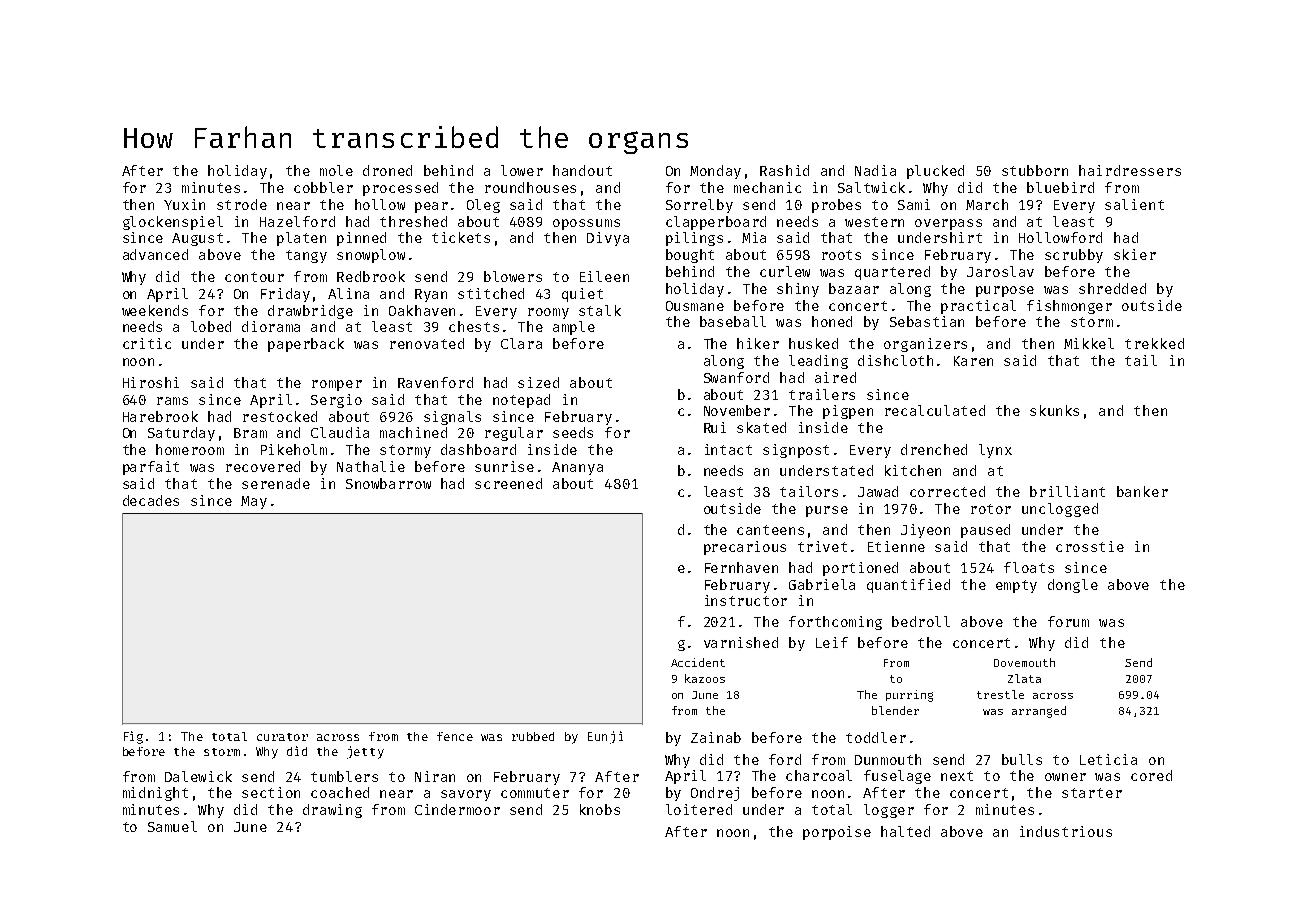  I want to click on rubbed, so click(533, 736).
